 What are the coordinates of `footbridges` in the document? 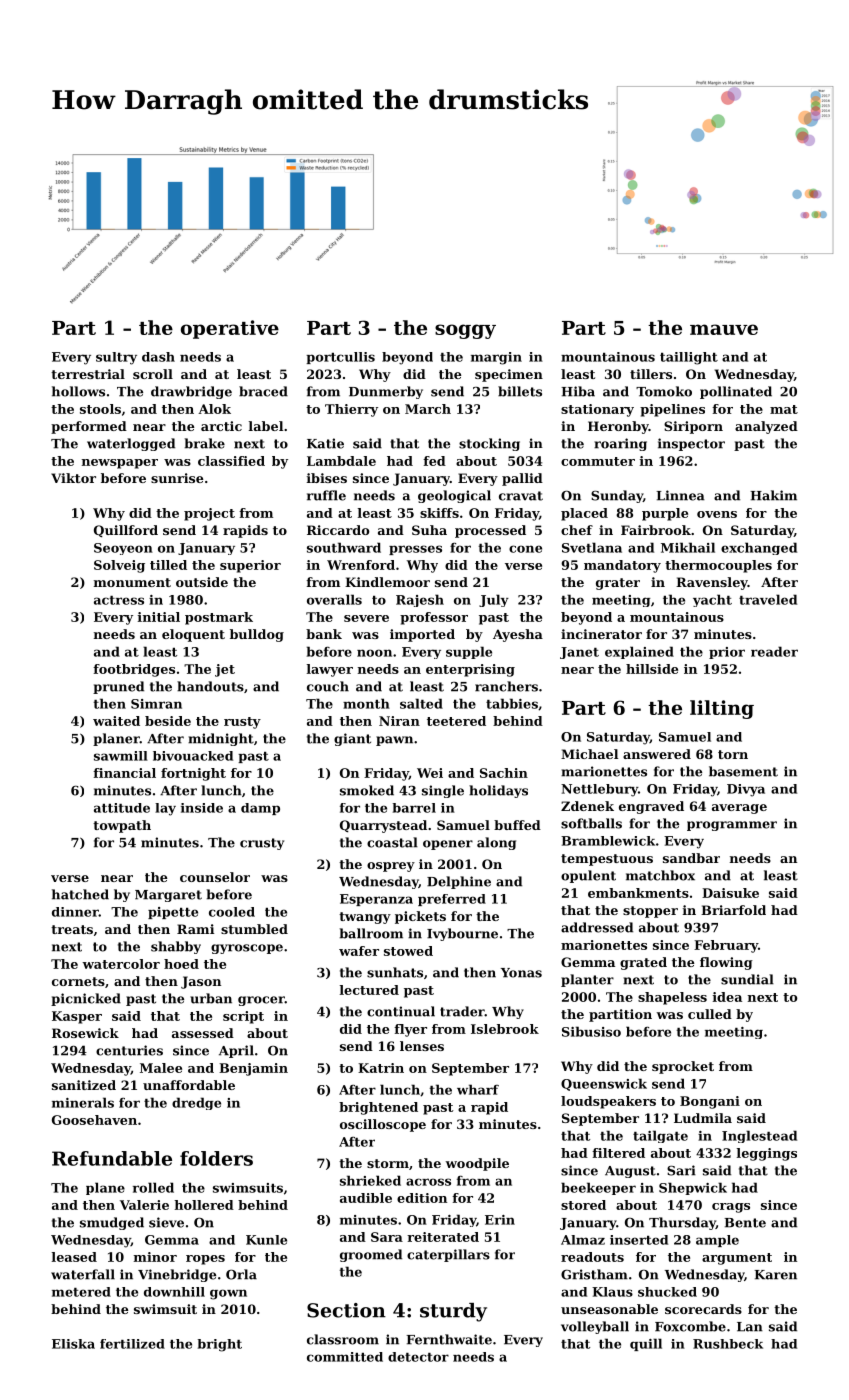 It's located at (134, 670).
